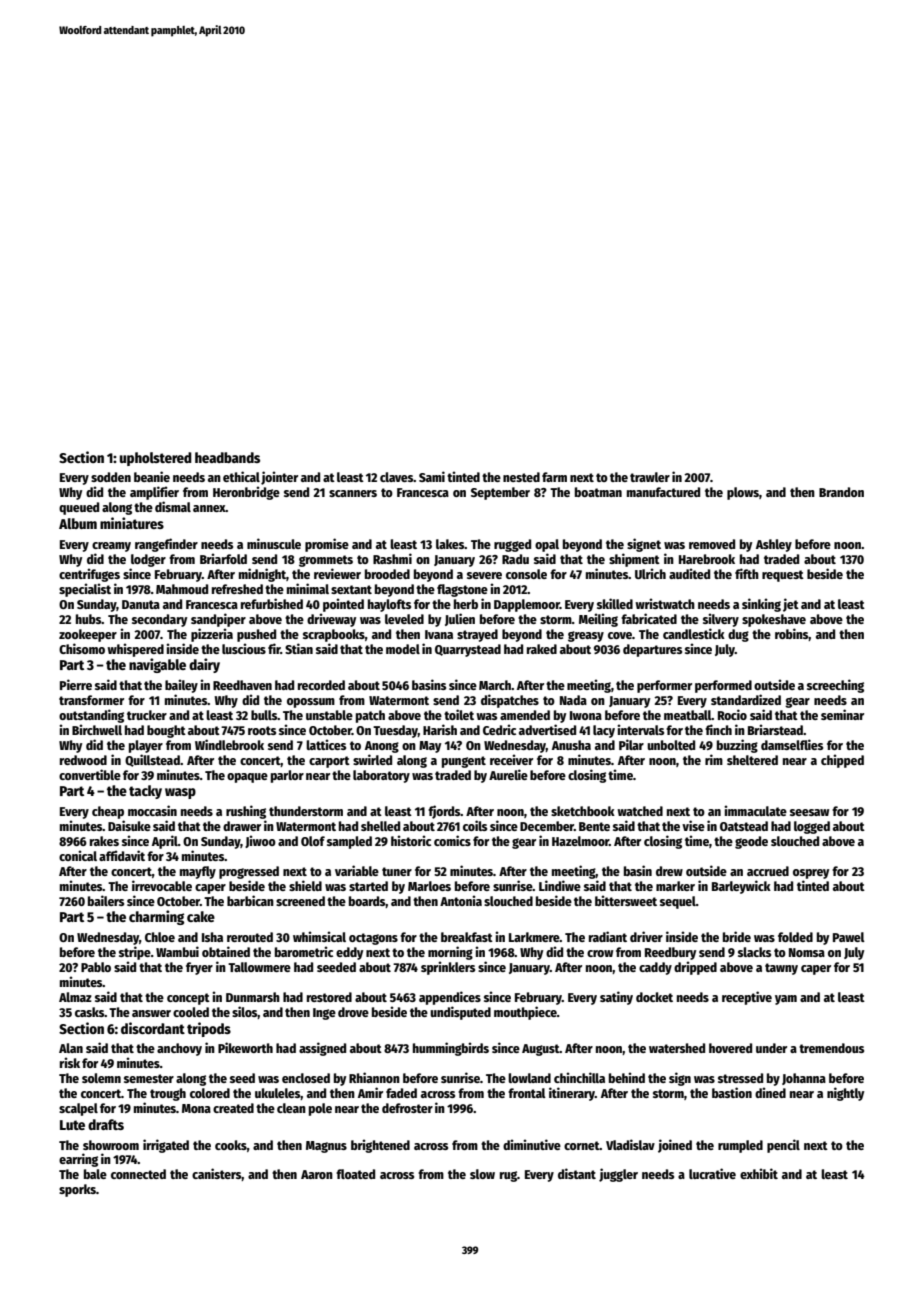  What do you see at coordinates (842, 761) in the document?
I see `chipped` at bounding box center [842, 761].
